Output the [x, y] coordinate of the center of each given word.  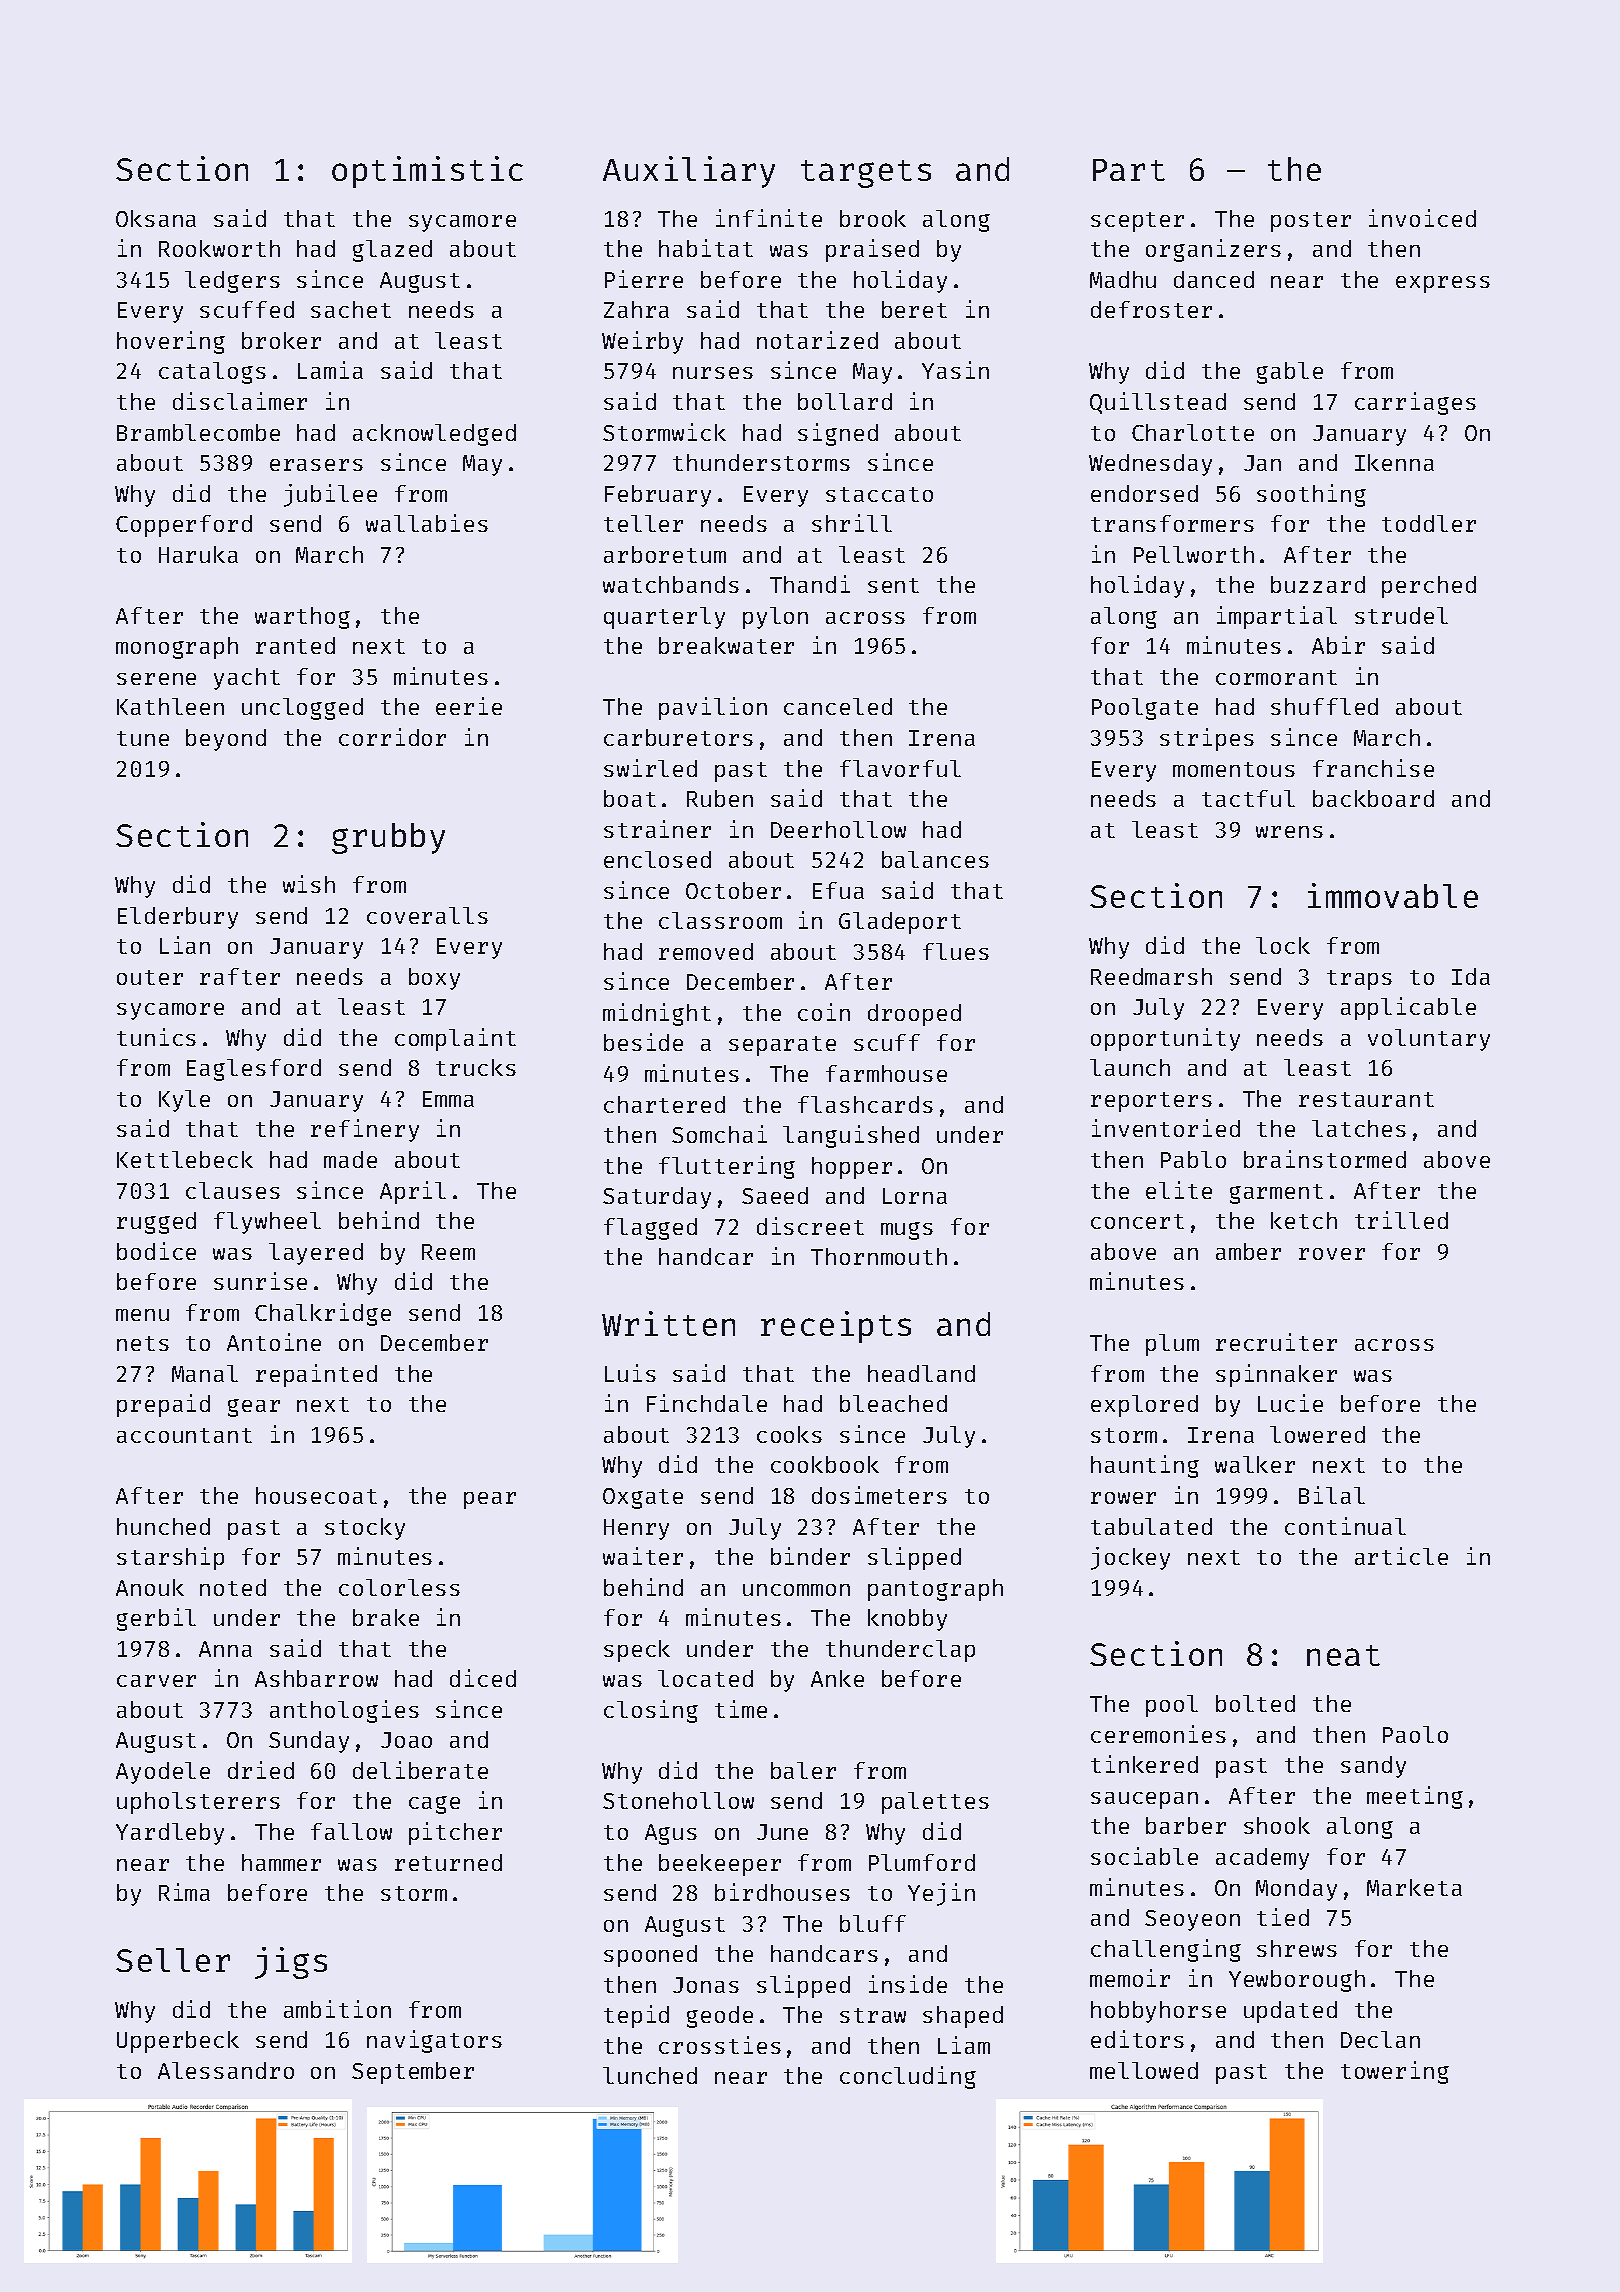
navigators [434, 2041]
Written [668, 1323]
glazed [392, 251]
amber [1248, 1251]
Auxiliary [689, 172]
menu [142, 1315]
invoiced [1422, 218]
